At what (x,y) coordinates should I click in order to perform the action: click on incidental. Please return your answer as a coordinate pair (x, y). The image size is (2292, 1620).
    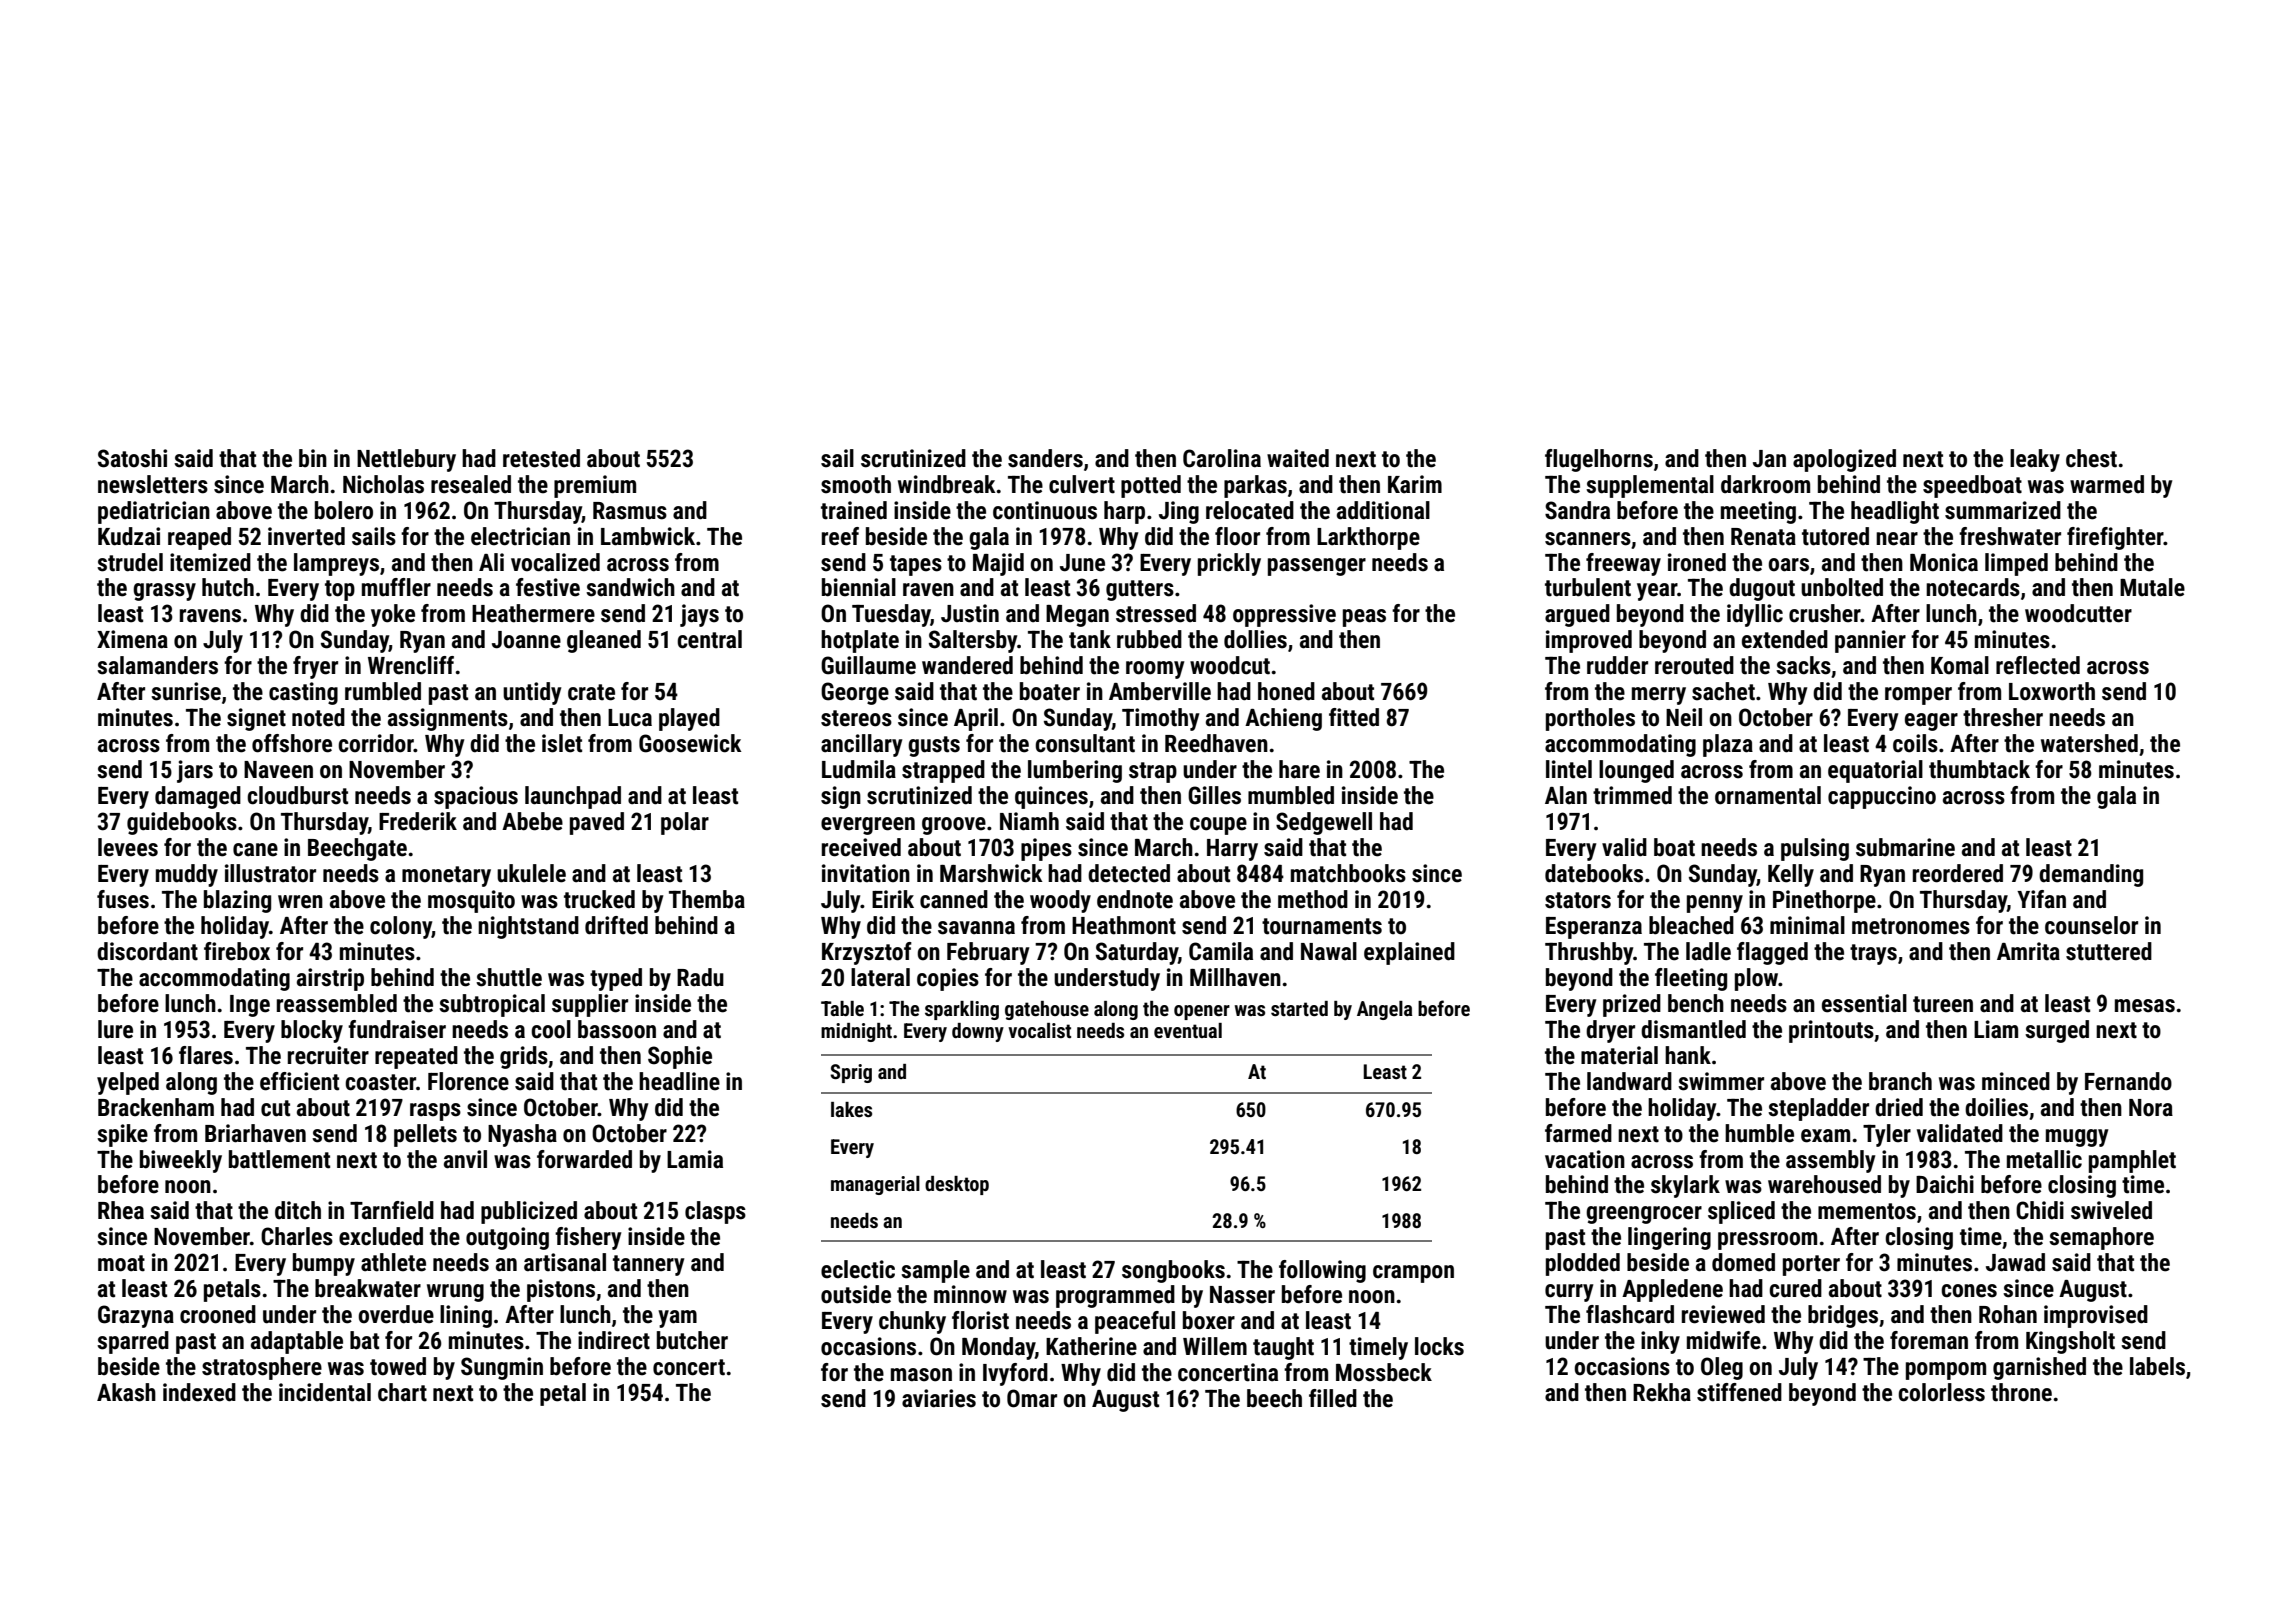
    Looking at the image, I should click on (325, 1392).
